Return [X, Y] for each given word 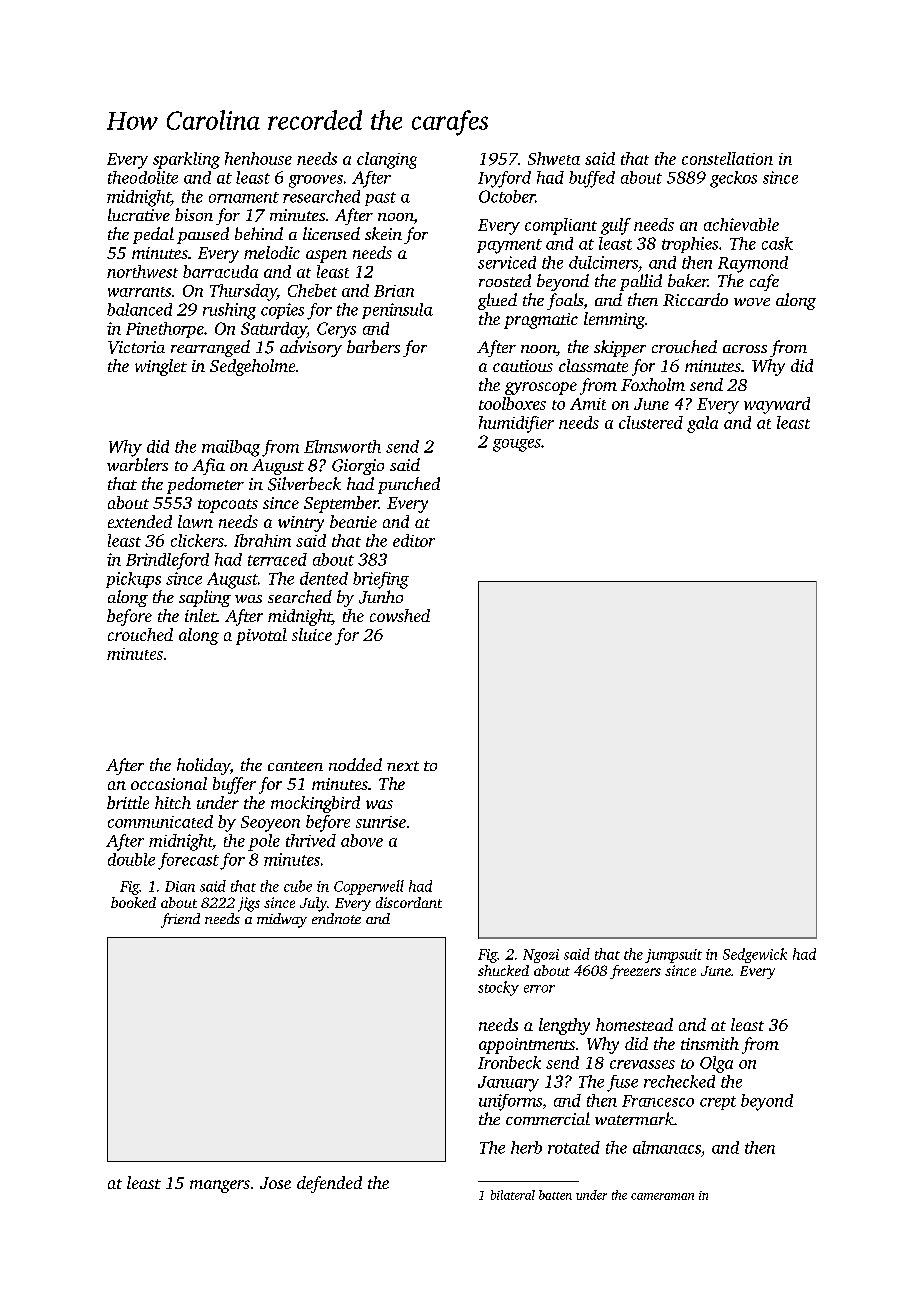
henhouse [258, 158]
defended [329, 1184]
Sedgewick [755, 955]
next [403, 766]
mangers [220, 1186]
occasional [169, 783]
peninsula [397, 311]
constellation [727, 158]
